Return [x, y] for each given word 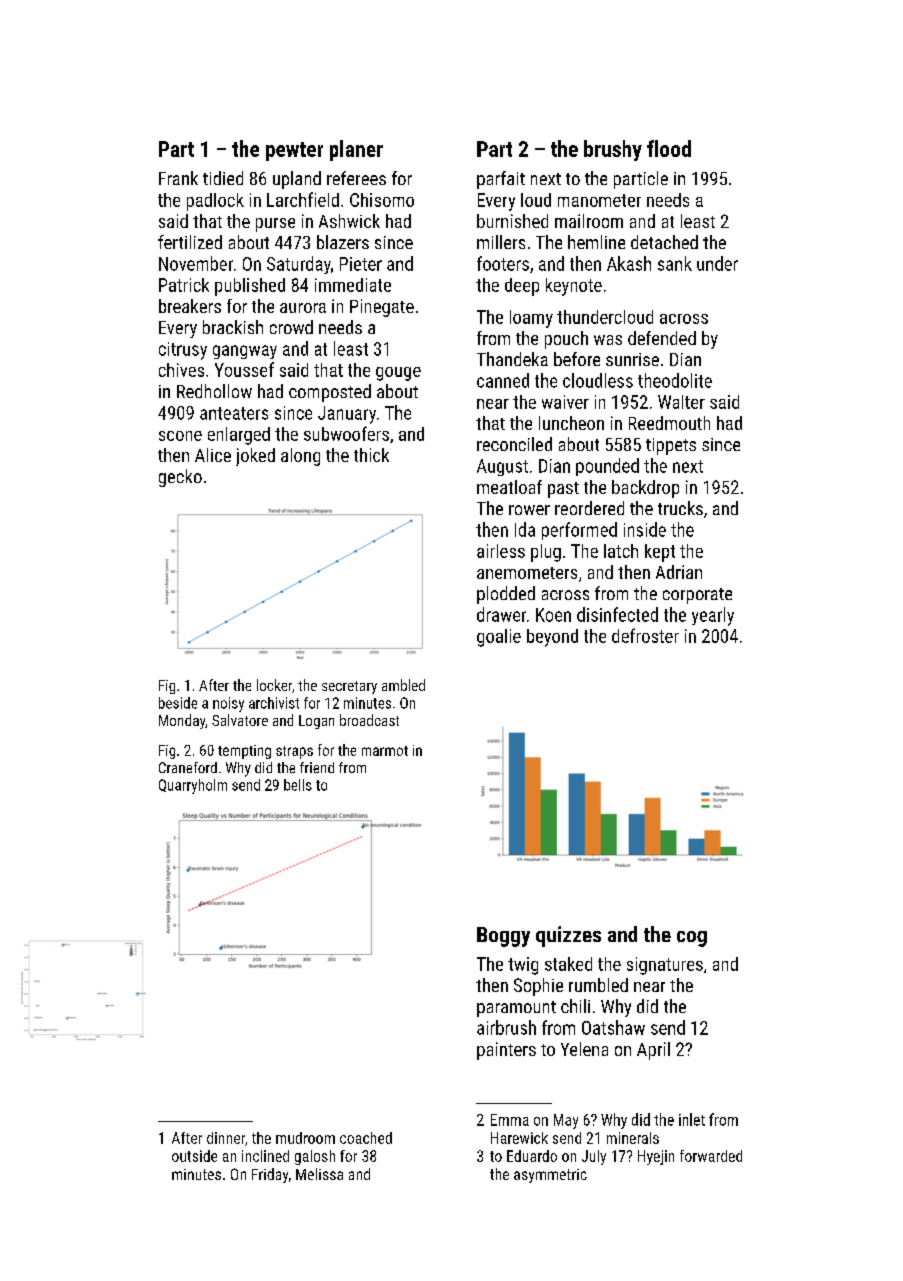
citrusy [183, 351]
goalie [499, 638]
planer [356, 150]
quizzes [568, 936]
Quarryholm [193, 786]
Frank [178, 178]
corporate [697, 596]
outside [194, 1156]
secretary [349, 687]
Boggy [503, 937]
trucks [680, 508]
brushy [613, 150]
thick [371, 455]
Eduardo [532, 1156]
